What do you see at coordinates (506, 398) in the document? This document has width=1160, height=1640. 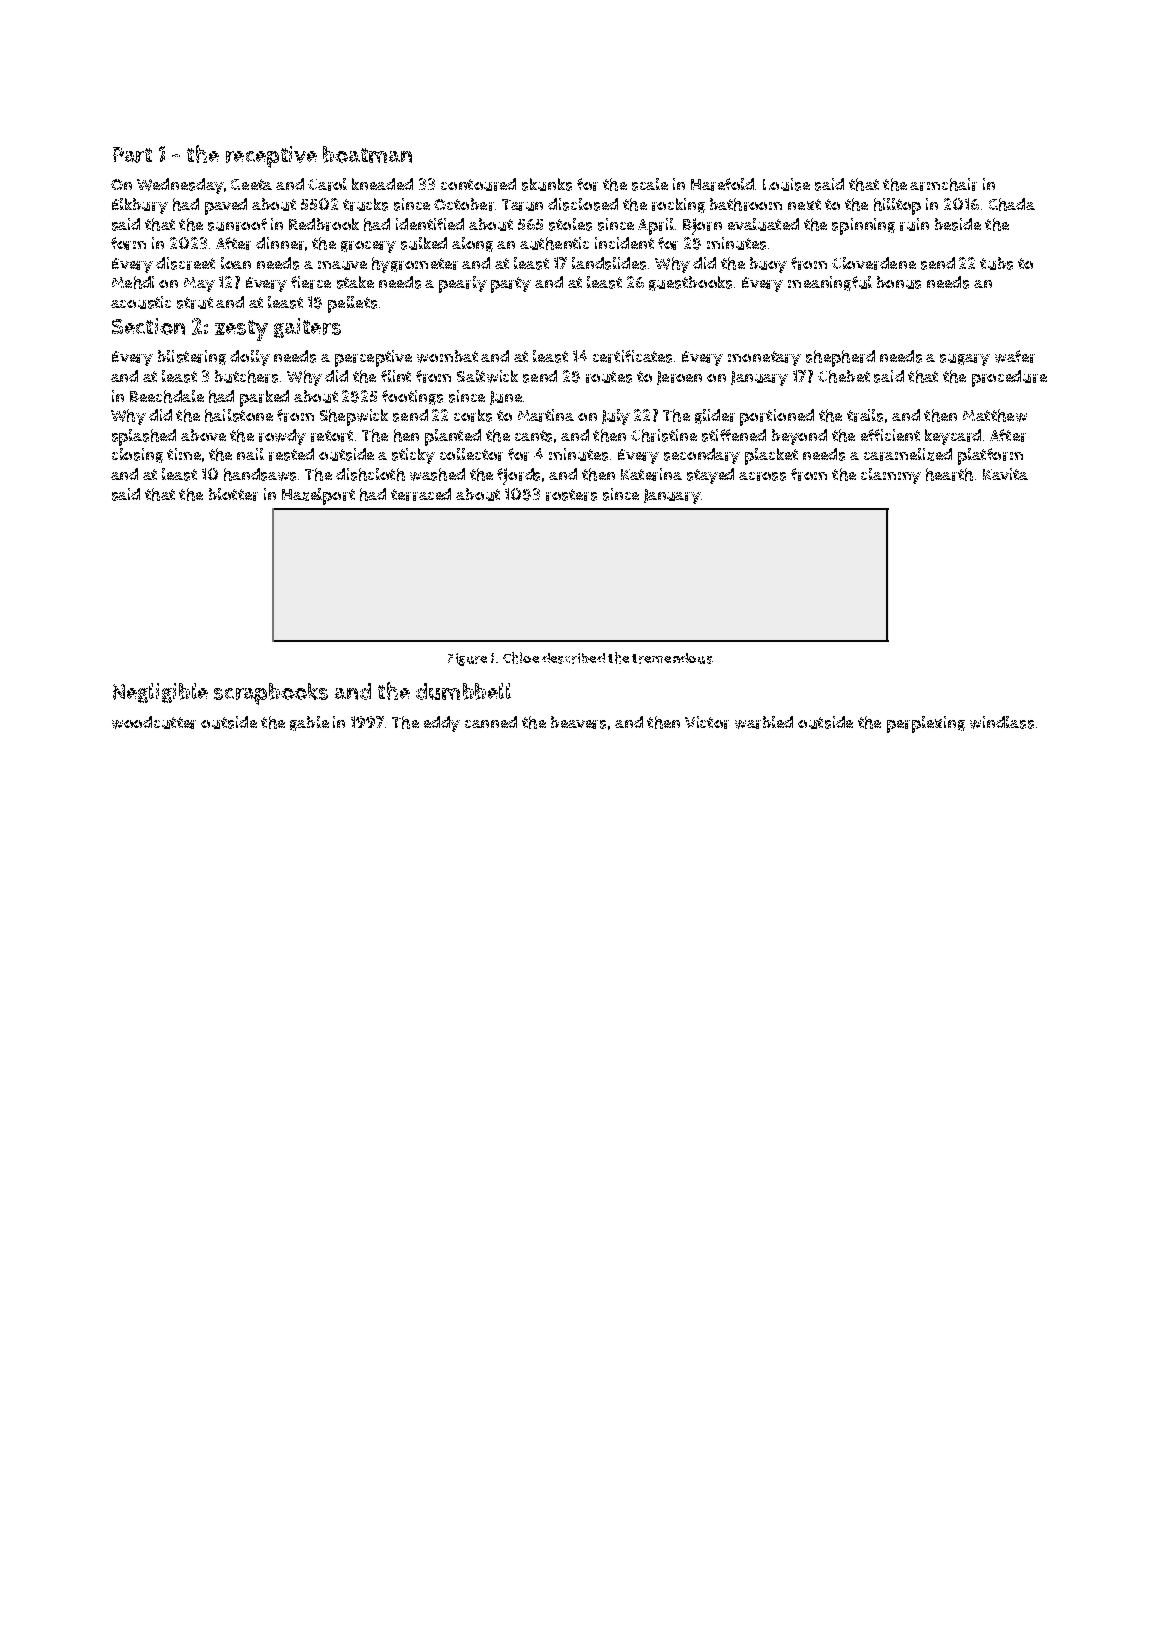 I see `June` at bounding box center [506, 398].
